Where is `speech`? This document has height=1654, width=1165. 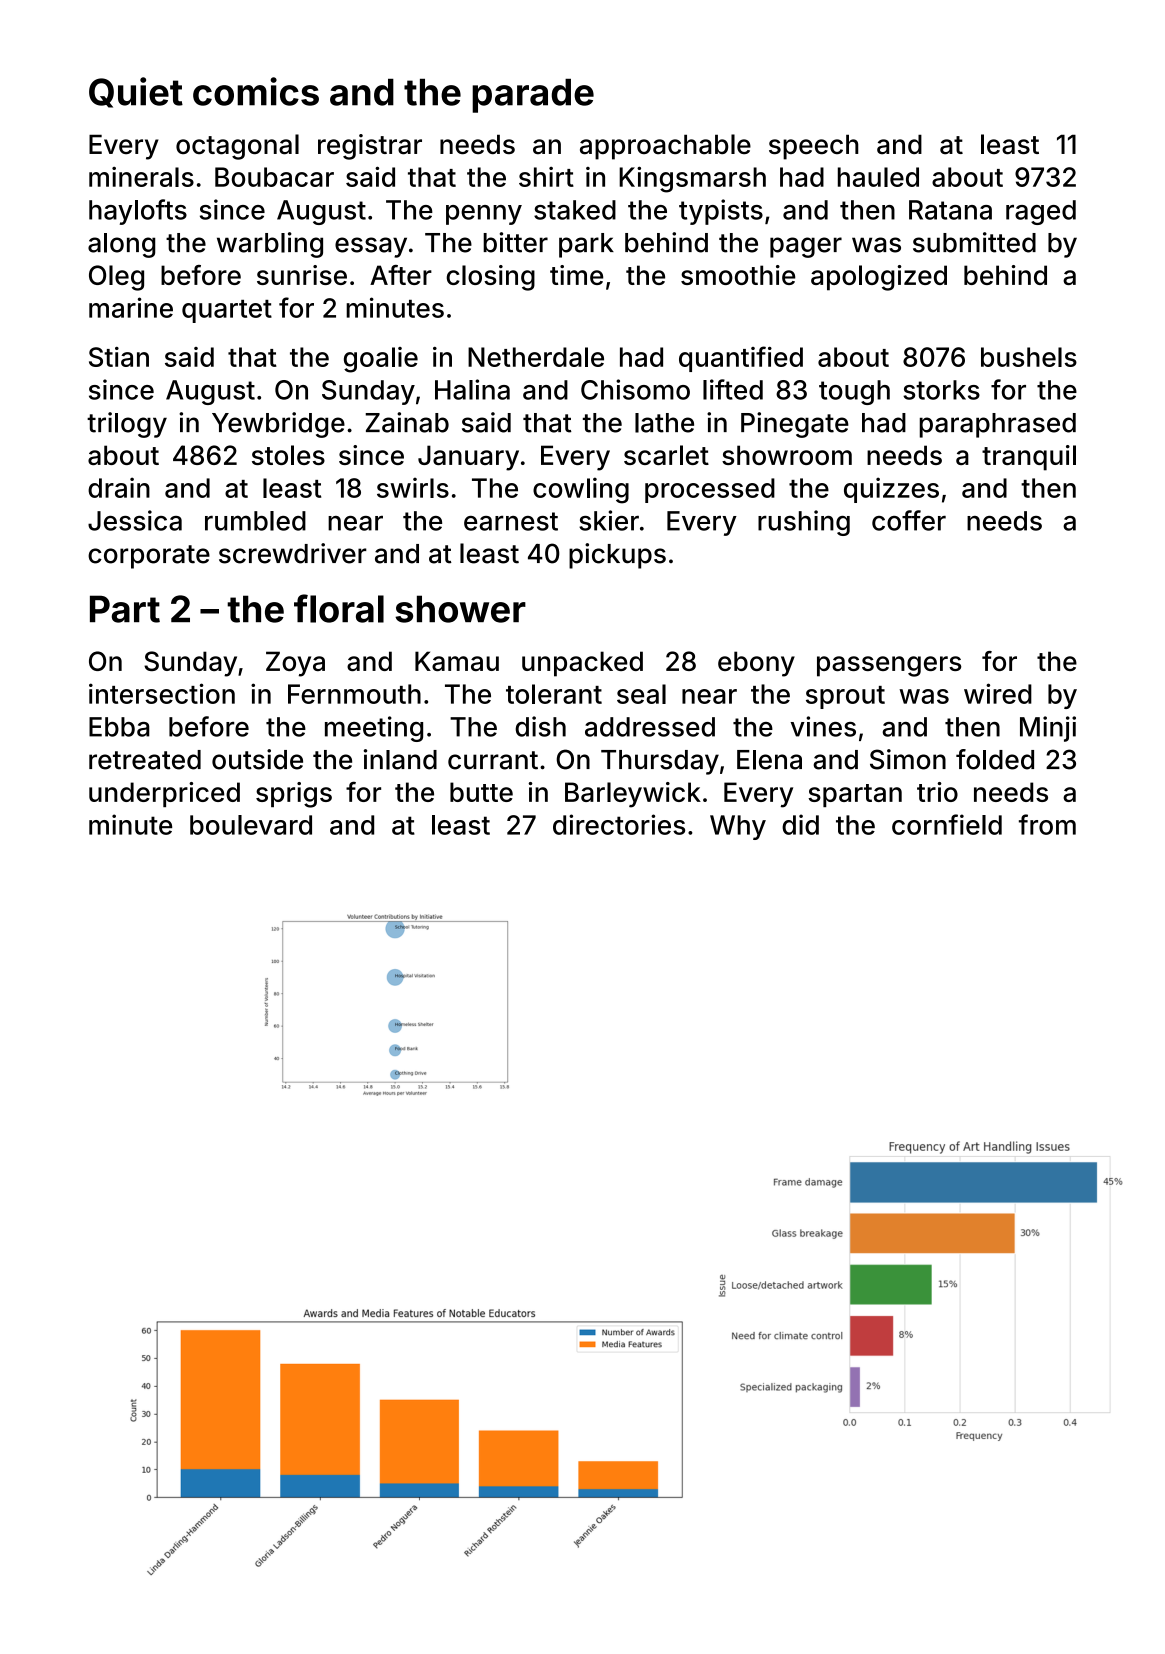
speech is located at coordinates (813, 147).
